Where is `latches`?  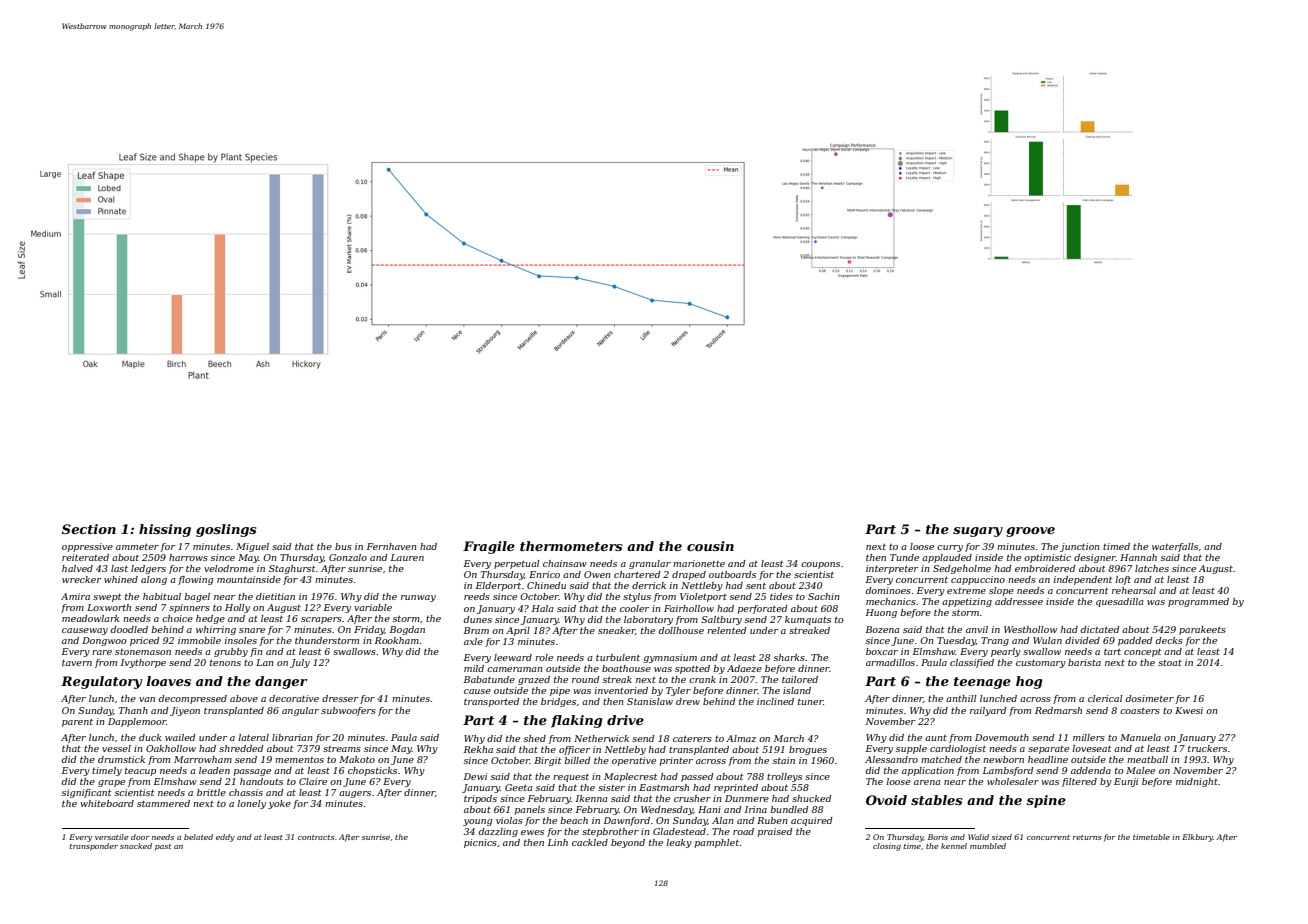 latches is located at coordinates (1152, 568).
